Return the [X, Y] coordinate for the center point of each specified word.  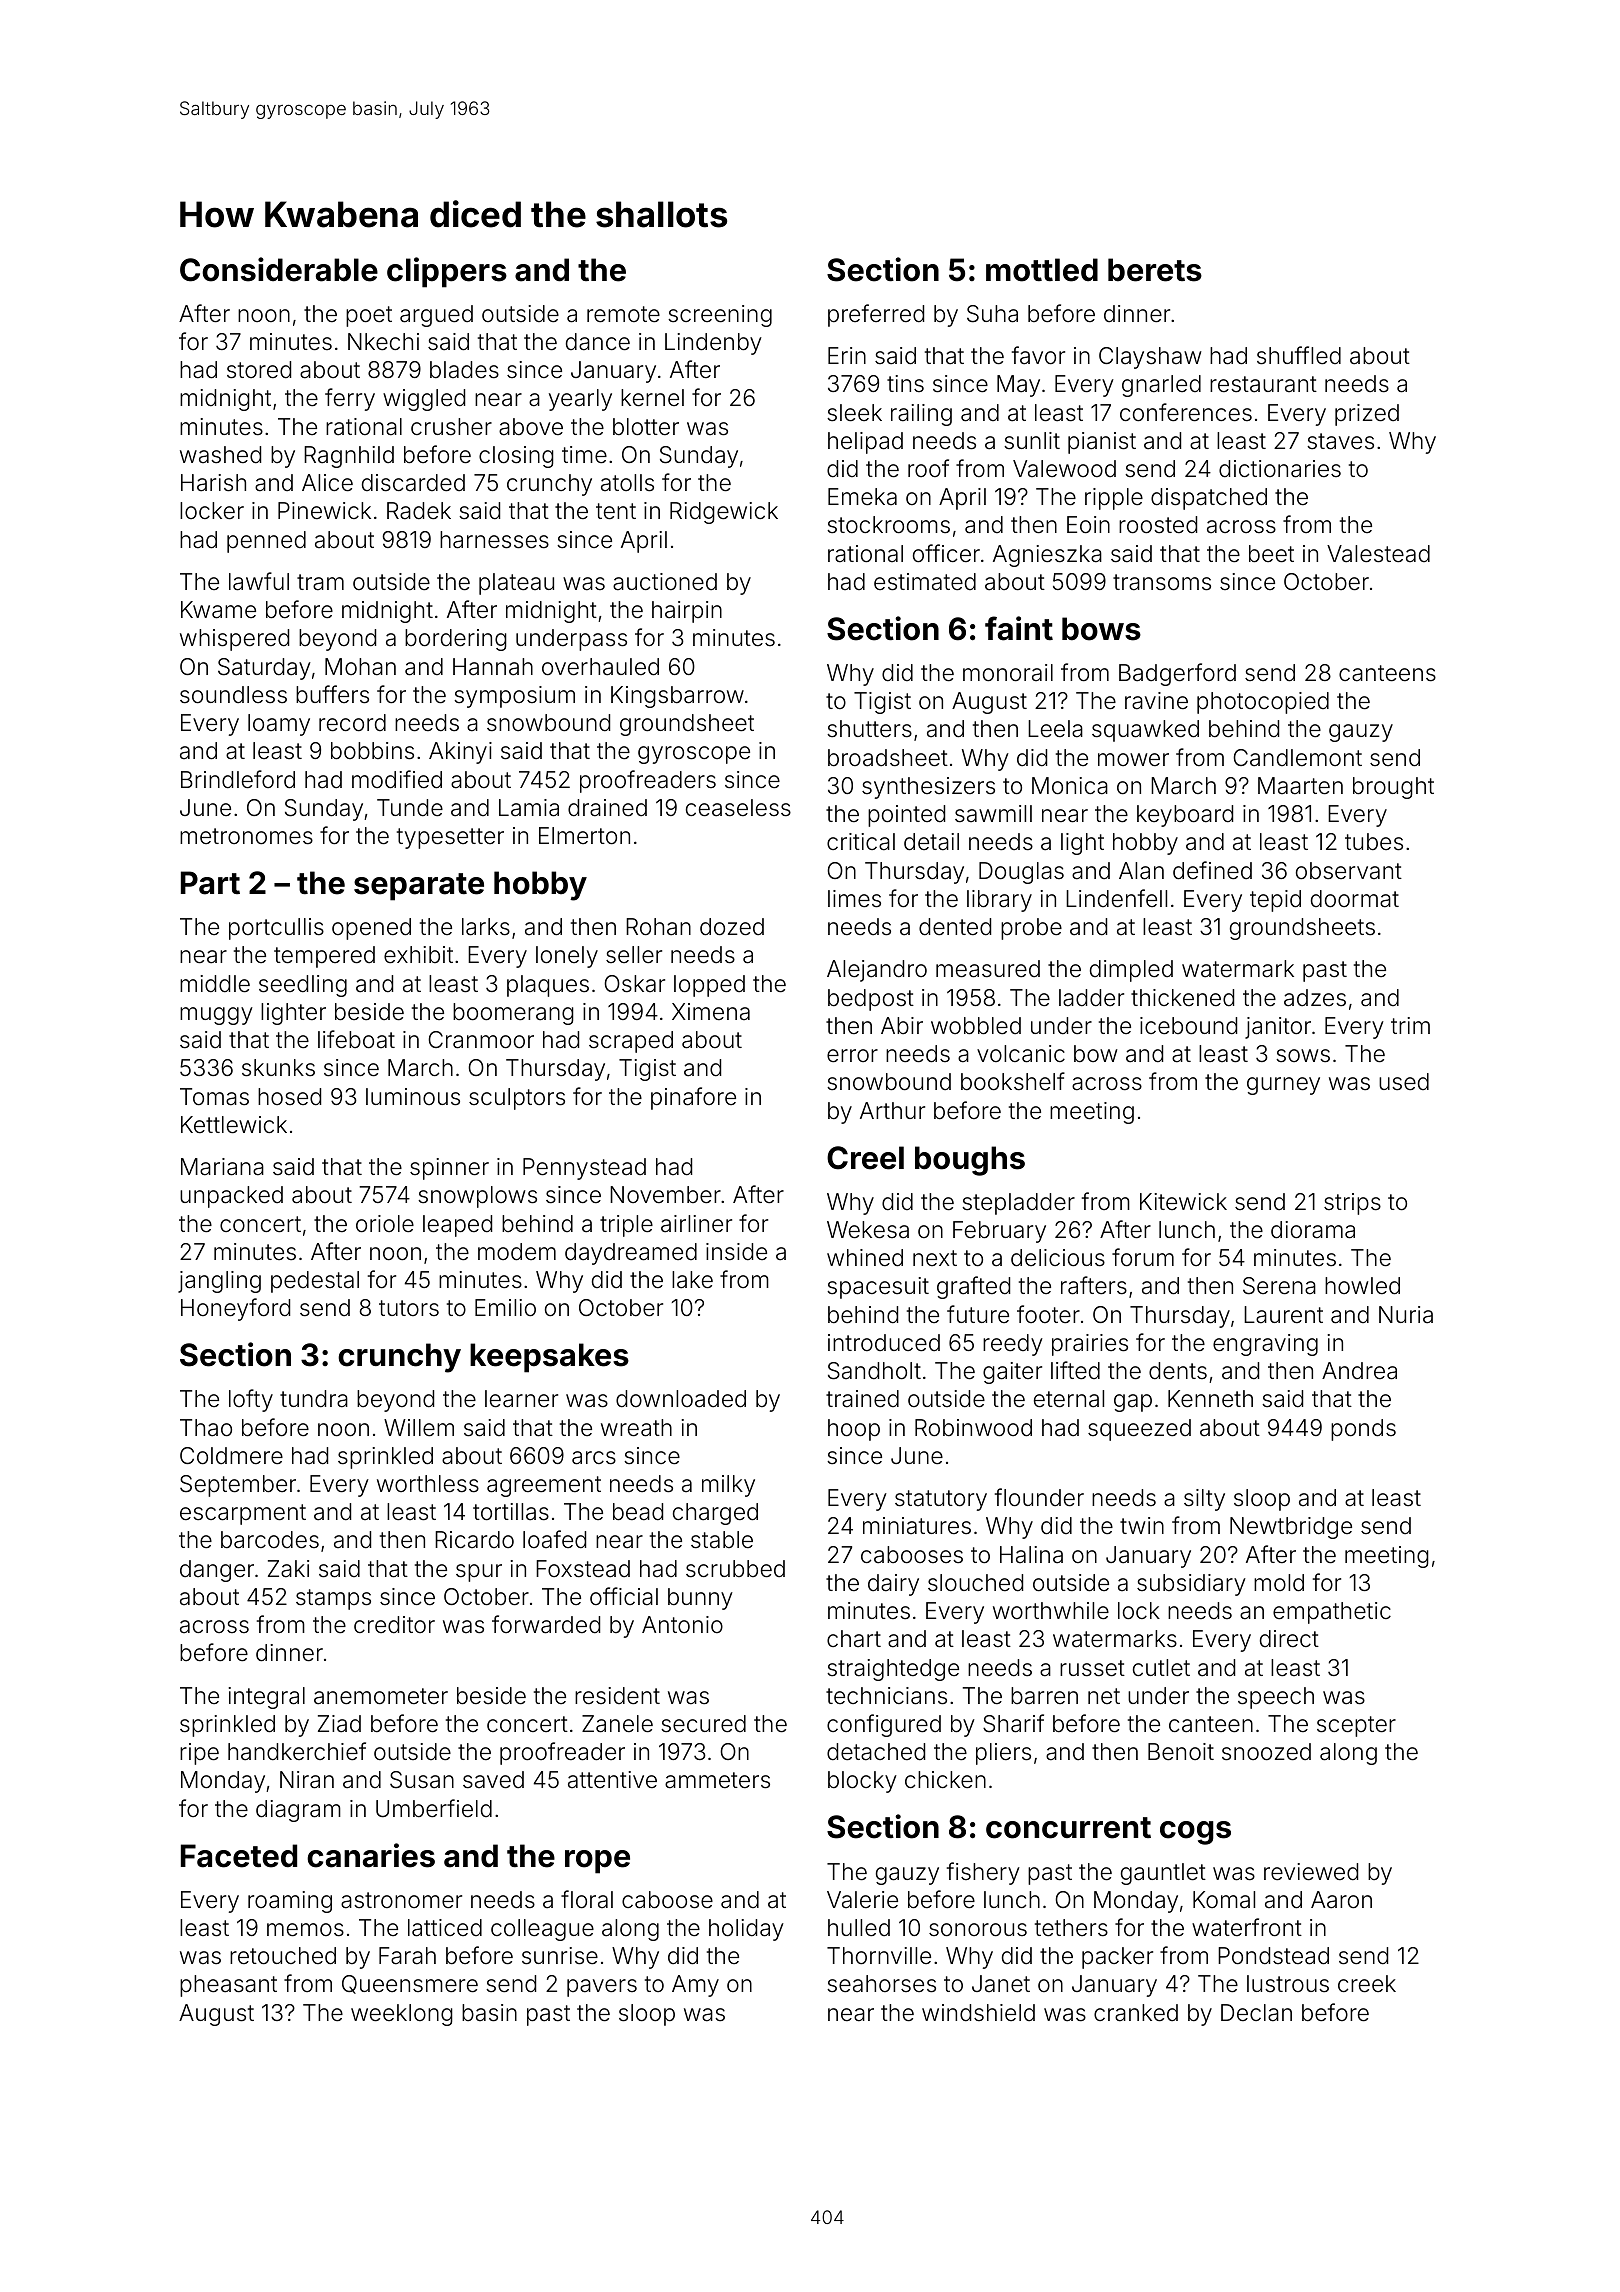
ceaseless [738, 808]
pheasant [228, 1986]
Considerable [279, 269]
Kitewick [1183, 1201]
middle [215, 984]
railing [921, 415]
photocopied [1263, 703]
